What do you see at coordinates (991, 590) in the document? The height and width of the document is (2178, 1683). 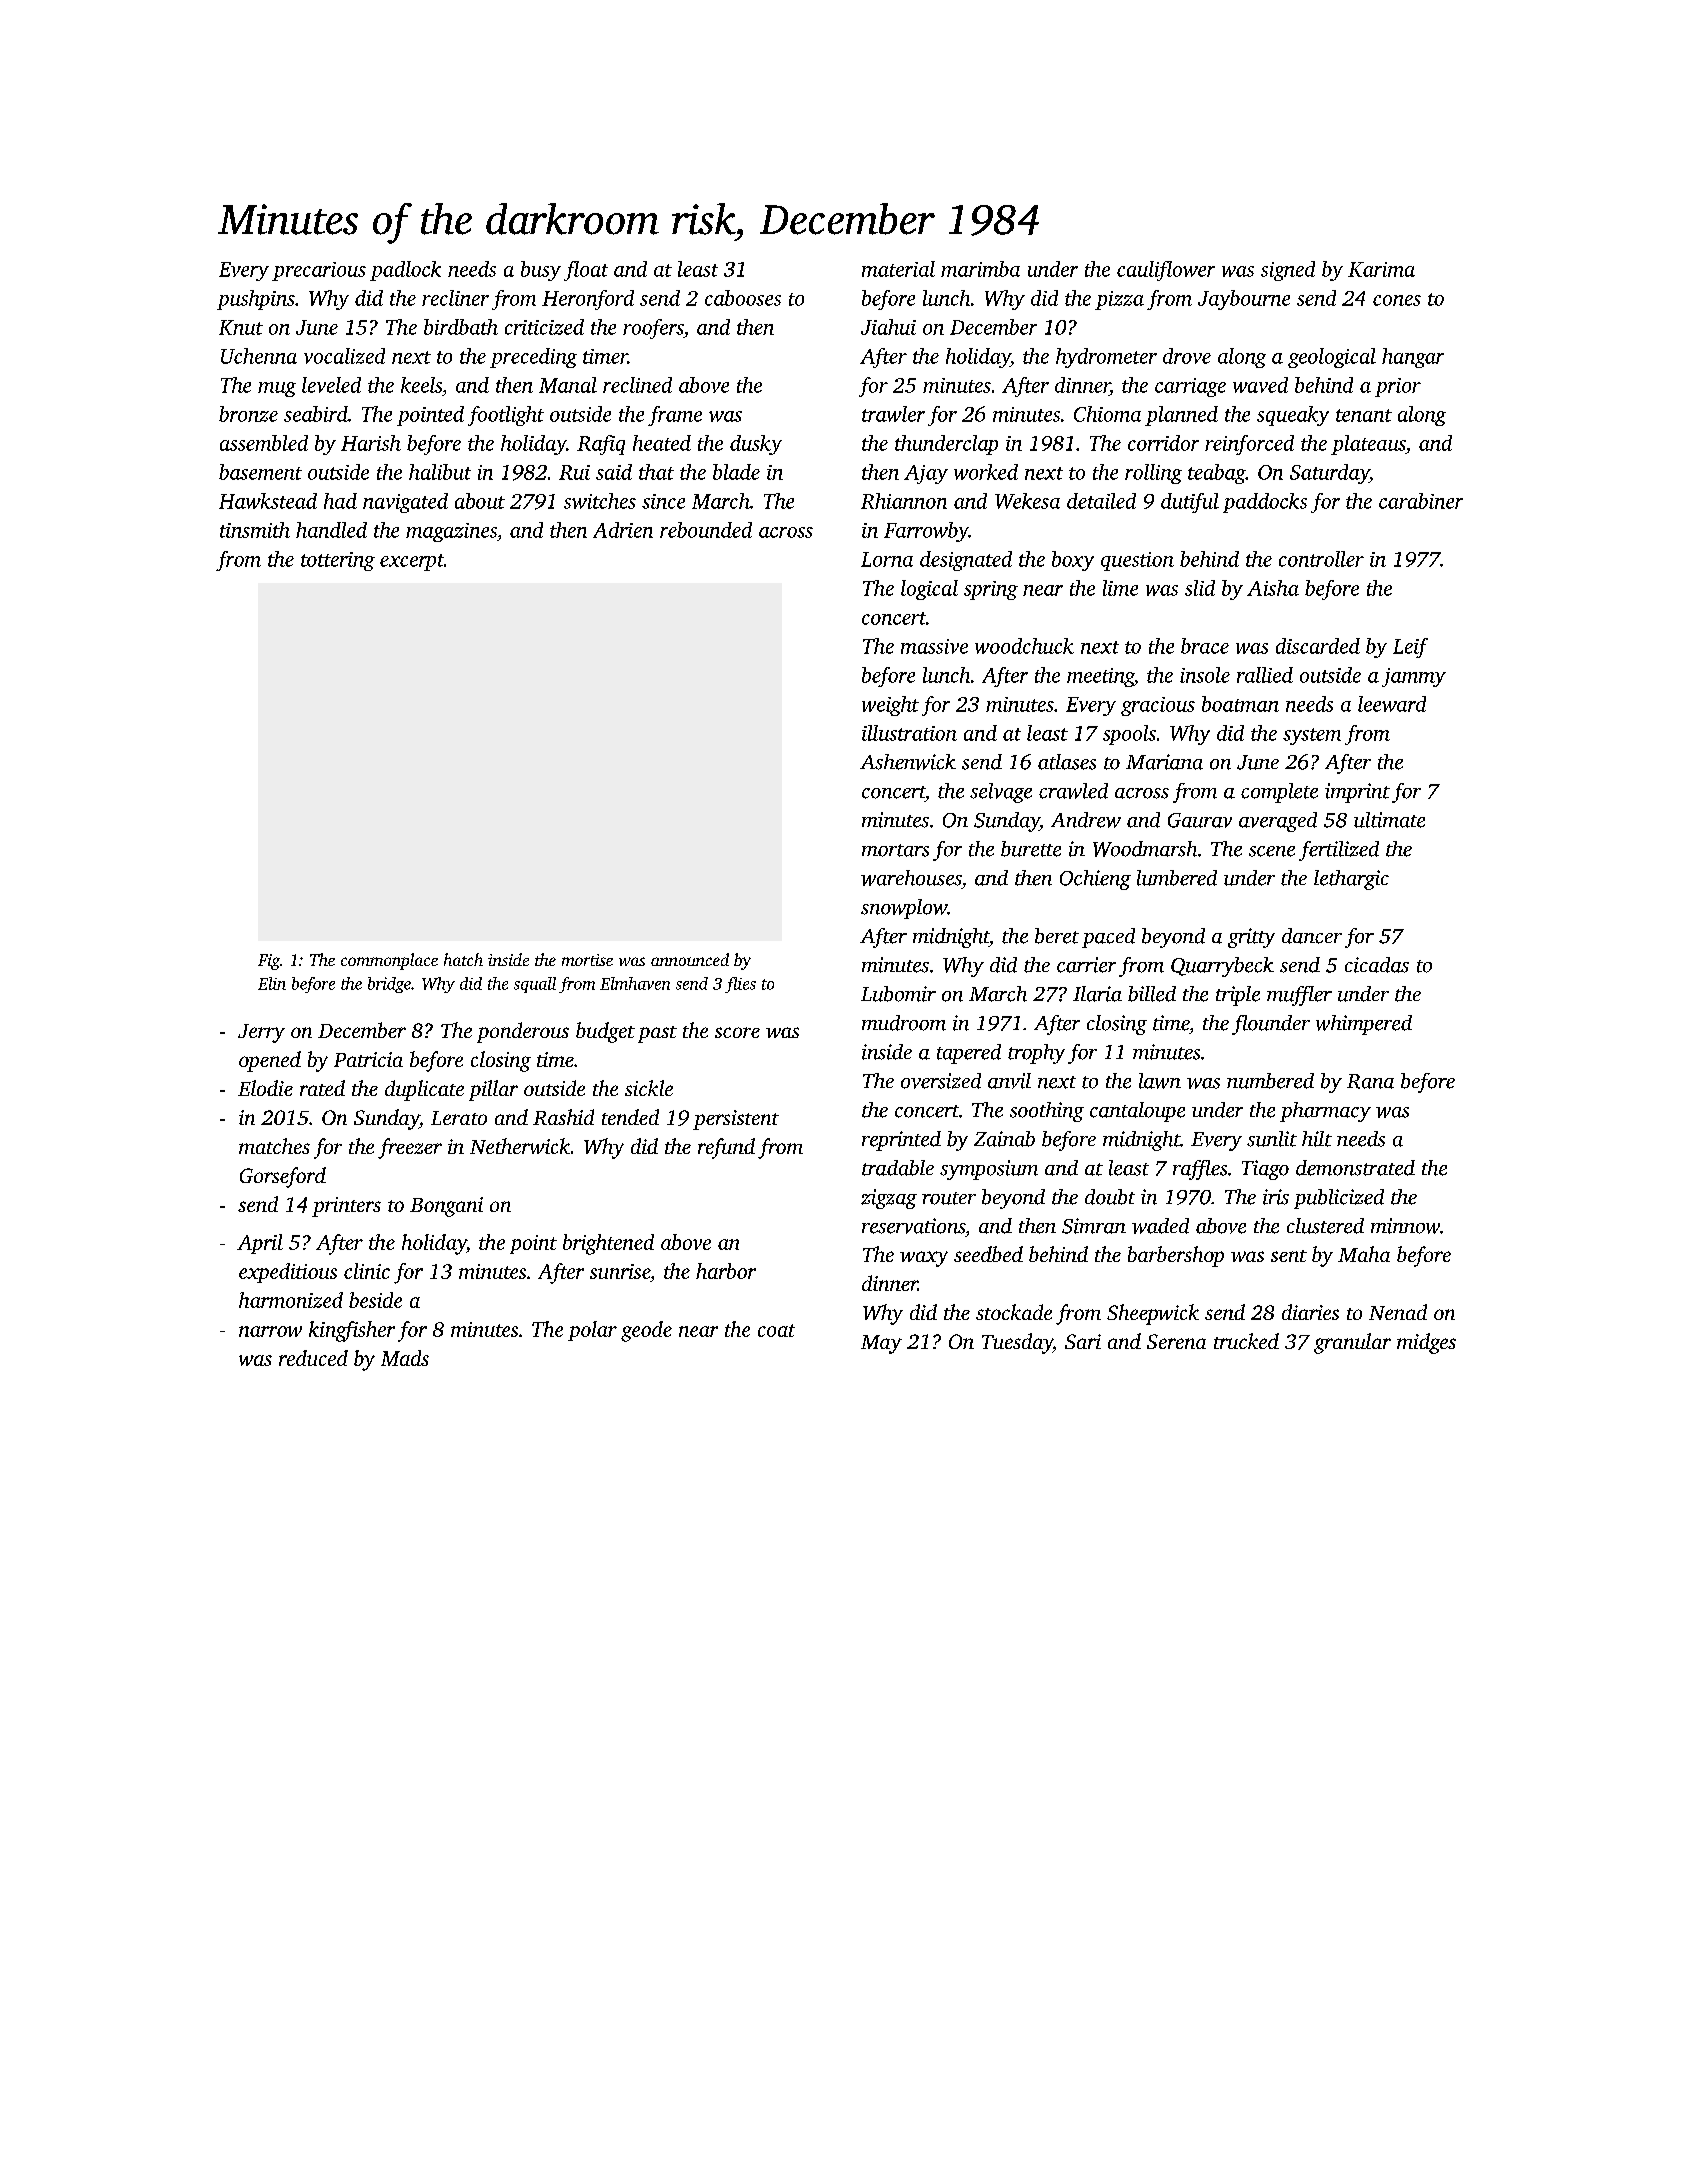 I see `spring` at bounding box center [991, 590].
